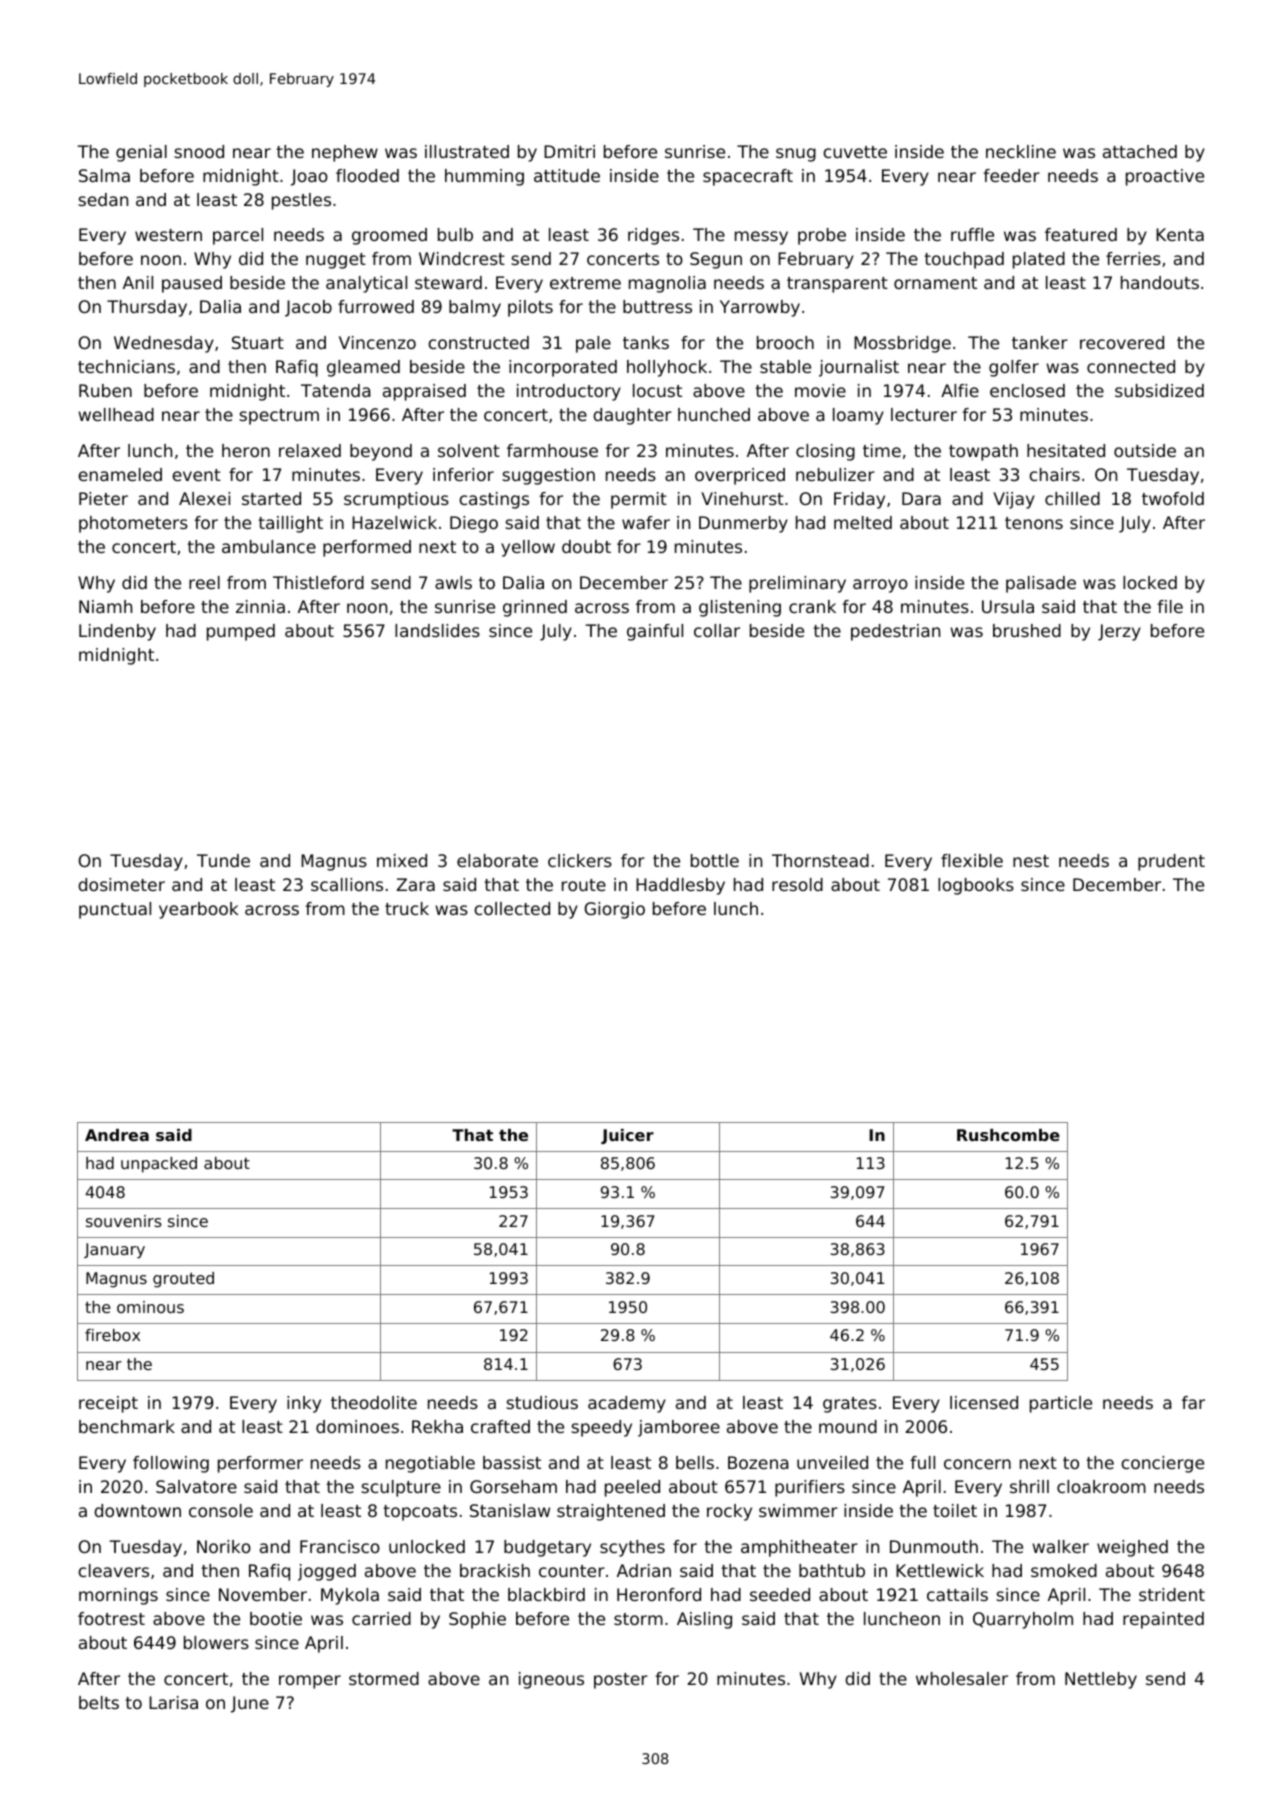 This page has height=1814, width=1283. I want to click on firebox, so click(112, 1335).
